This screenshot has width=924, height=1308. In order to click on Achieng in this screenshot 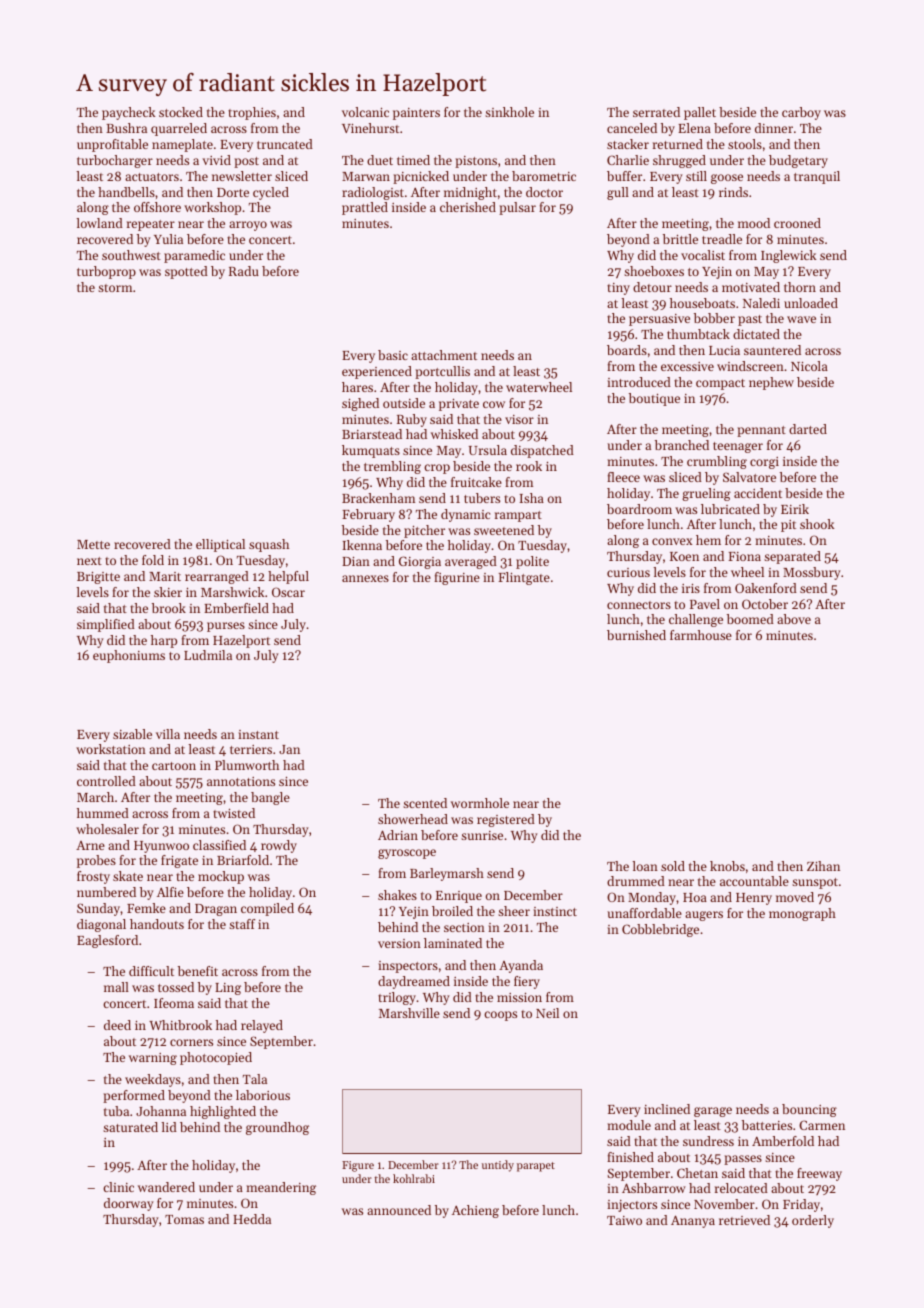, I will do `click(475, 1211)`.
